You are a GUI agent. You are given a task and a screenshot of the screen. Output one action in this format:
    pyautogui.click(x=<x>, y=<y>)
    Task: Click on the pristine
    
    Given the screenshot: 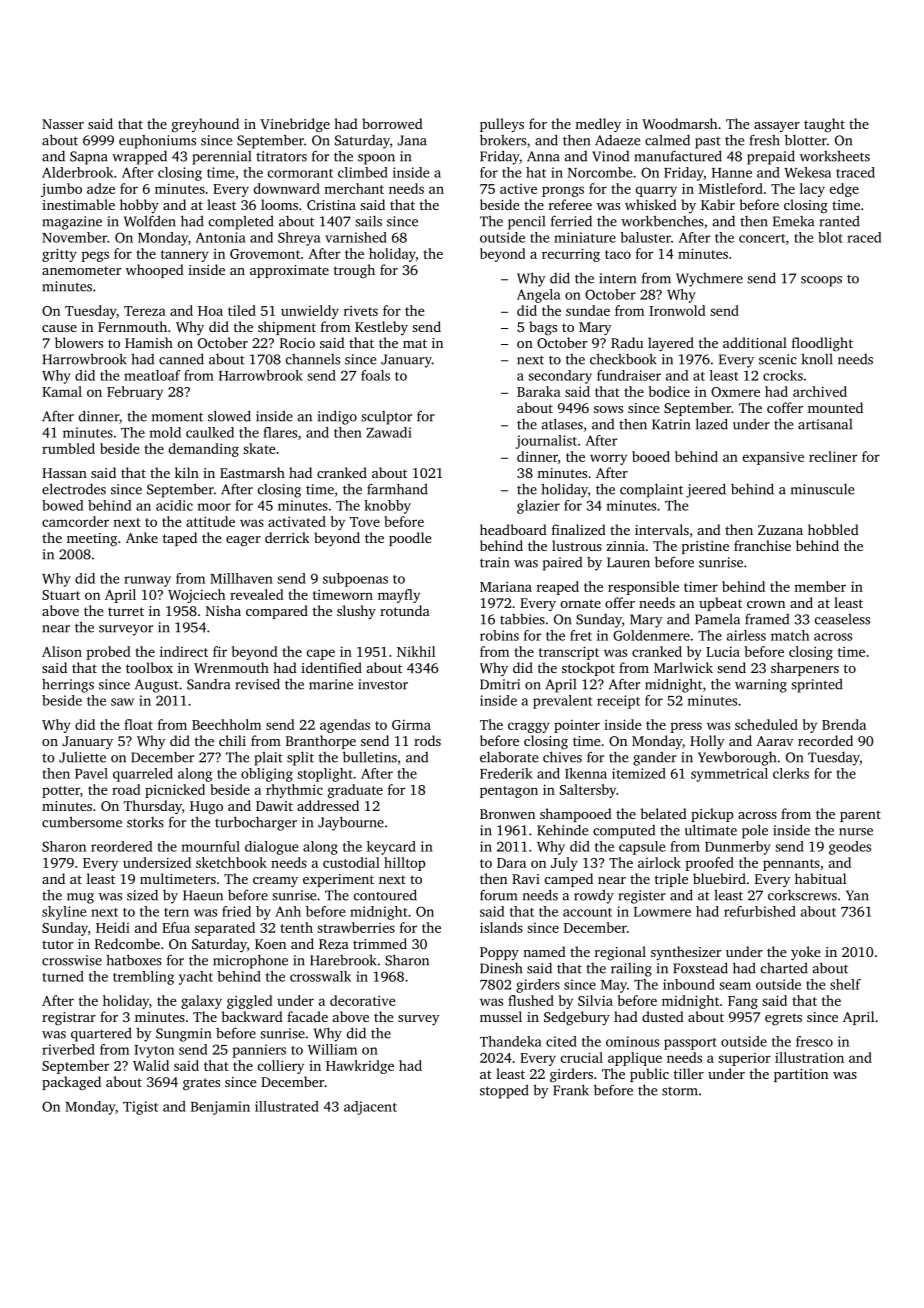 What is the action you would take?
    pyautogui.click(x=705, y=547)
